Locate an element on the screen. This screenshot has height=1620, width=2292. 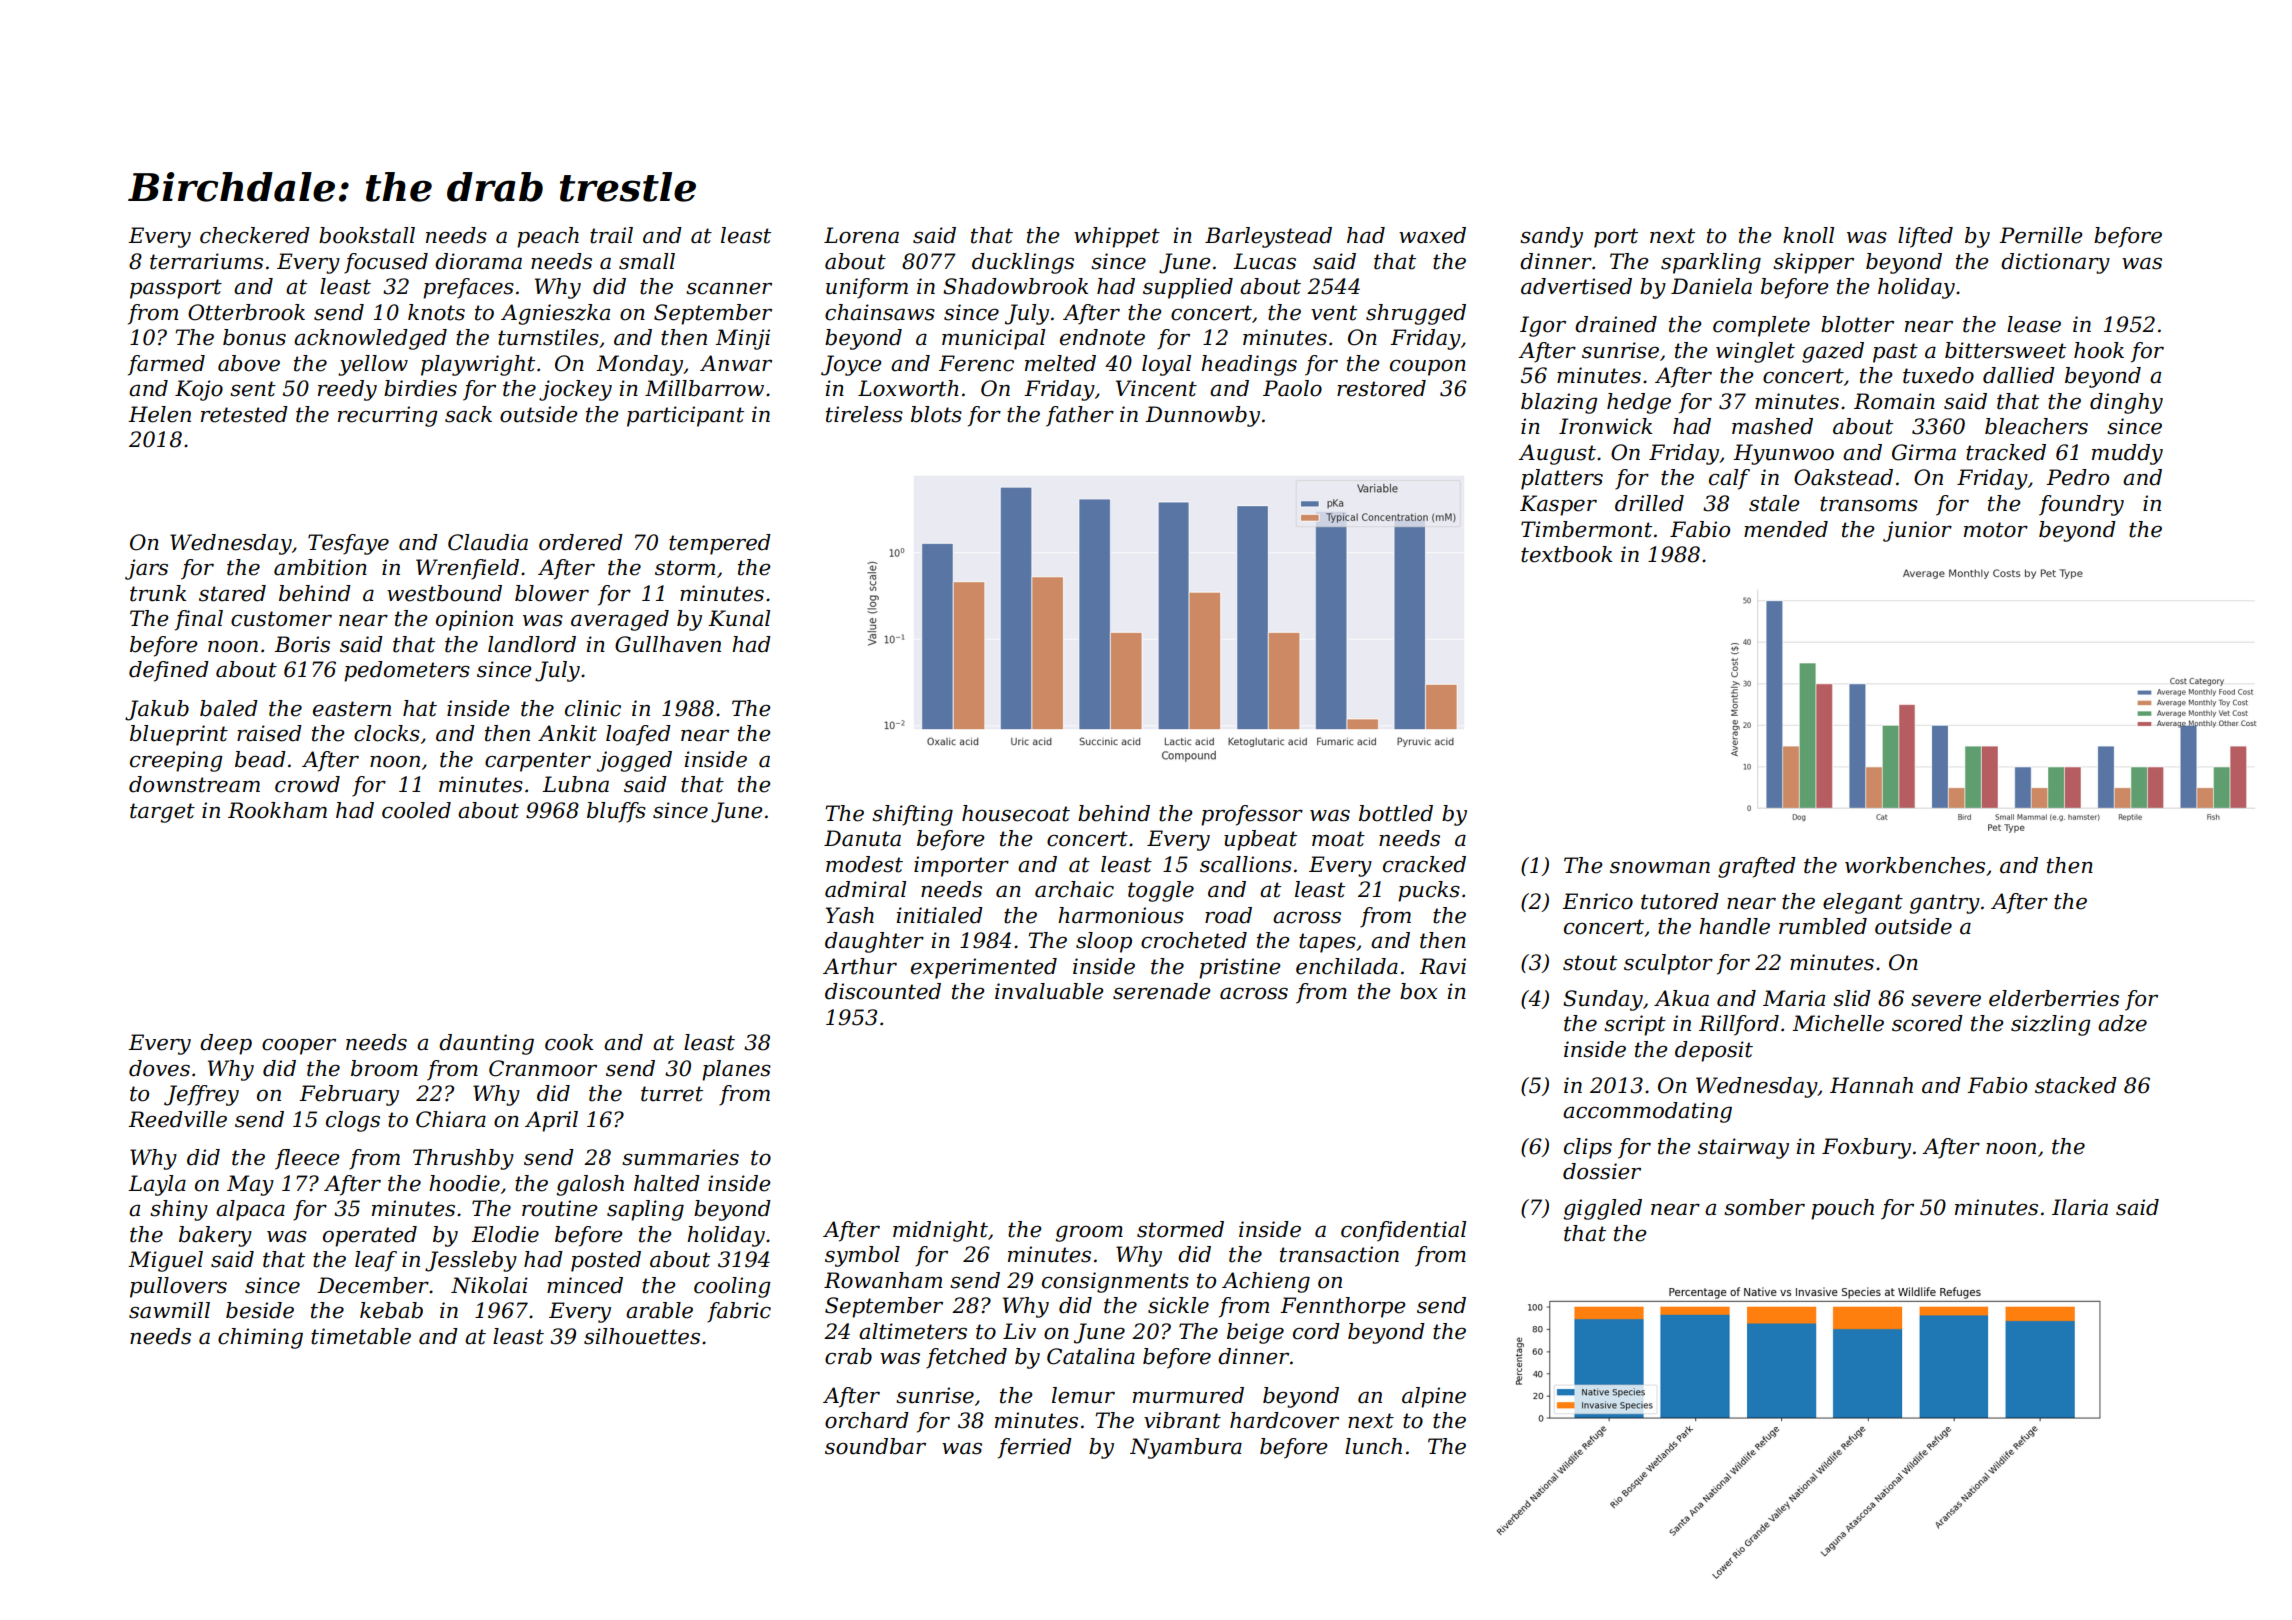
Fennthorpe is located at coordinates (1343, 1307).
